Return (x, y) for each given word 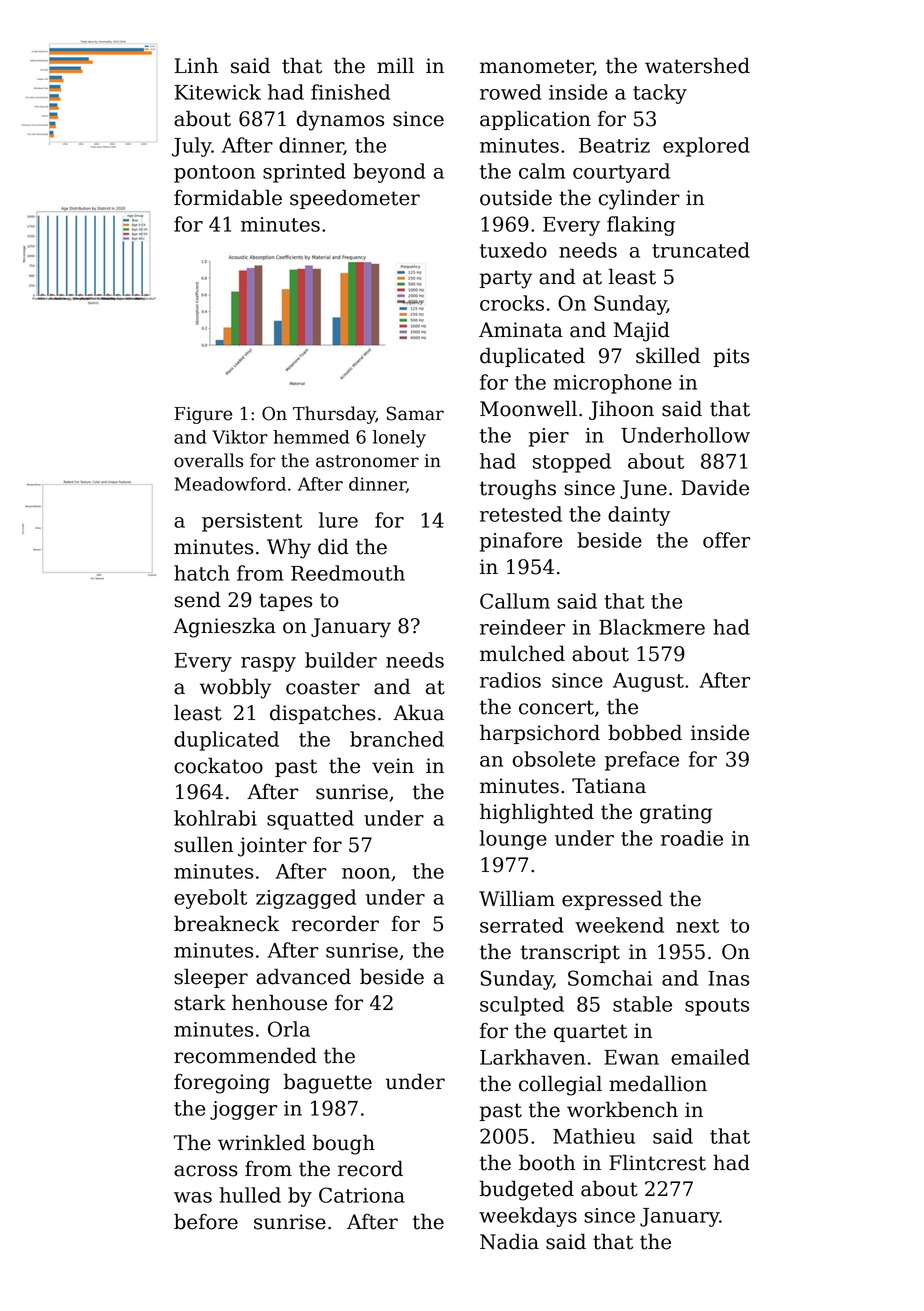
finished (350, 92)
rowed (510, 92)
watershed (697, 65)
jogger (243, 1110)
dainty (639, 516)
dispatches (323, 714)
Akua (418, 712)
